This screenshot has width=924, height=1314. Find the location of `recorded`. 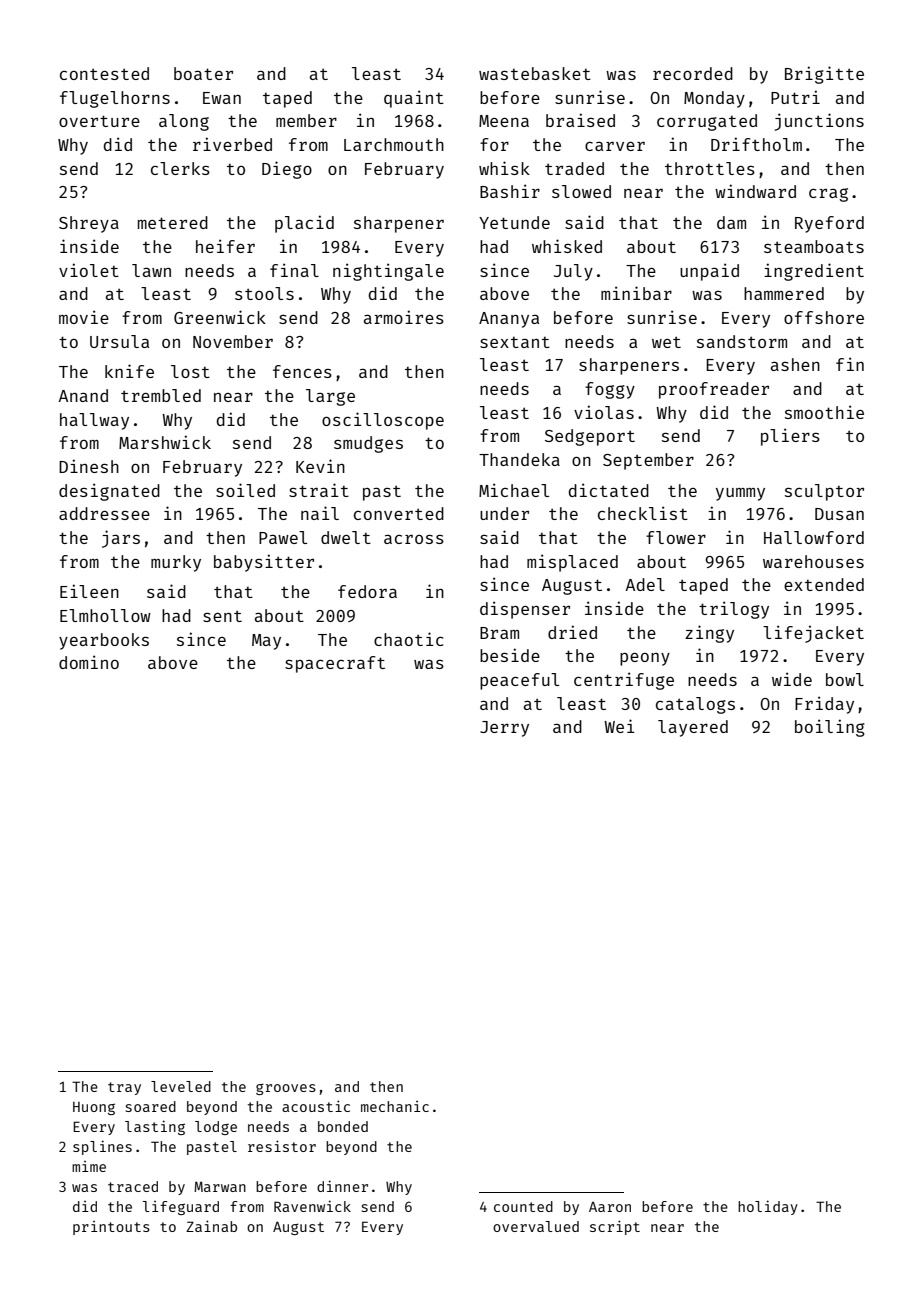

recorded is located at coordinates (693, 73).
